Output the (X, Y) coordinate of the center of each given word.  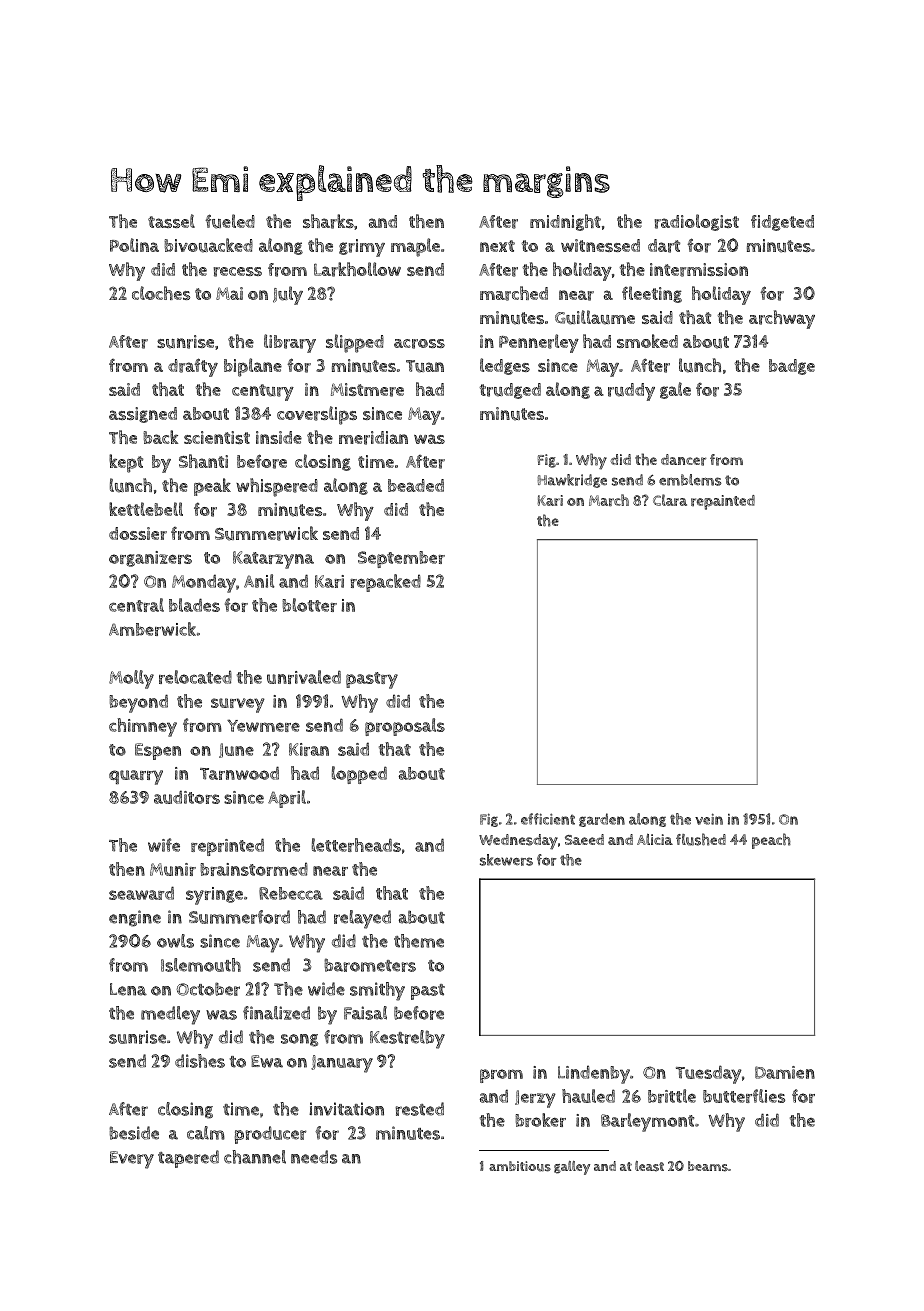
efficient (548, 819)
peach (771, 841)
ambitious (520, 1166)
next (497, 246)
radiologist (697, 222)
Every (132, 1160)
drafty (193, 367)
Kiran (309, 749)
